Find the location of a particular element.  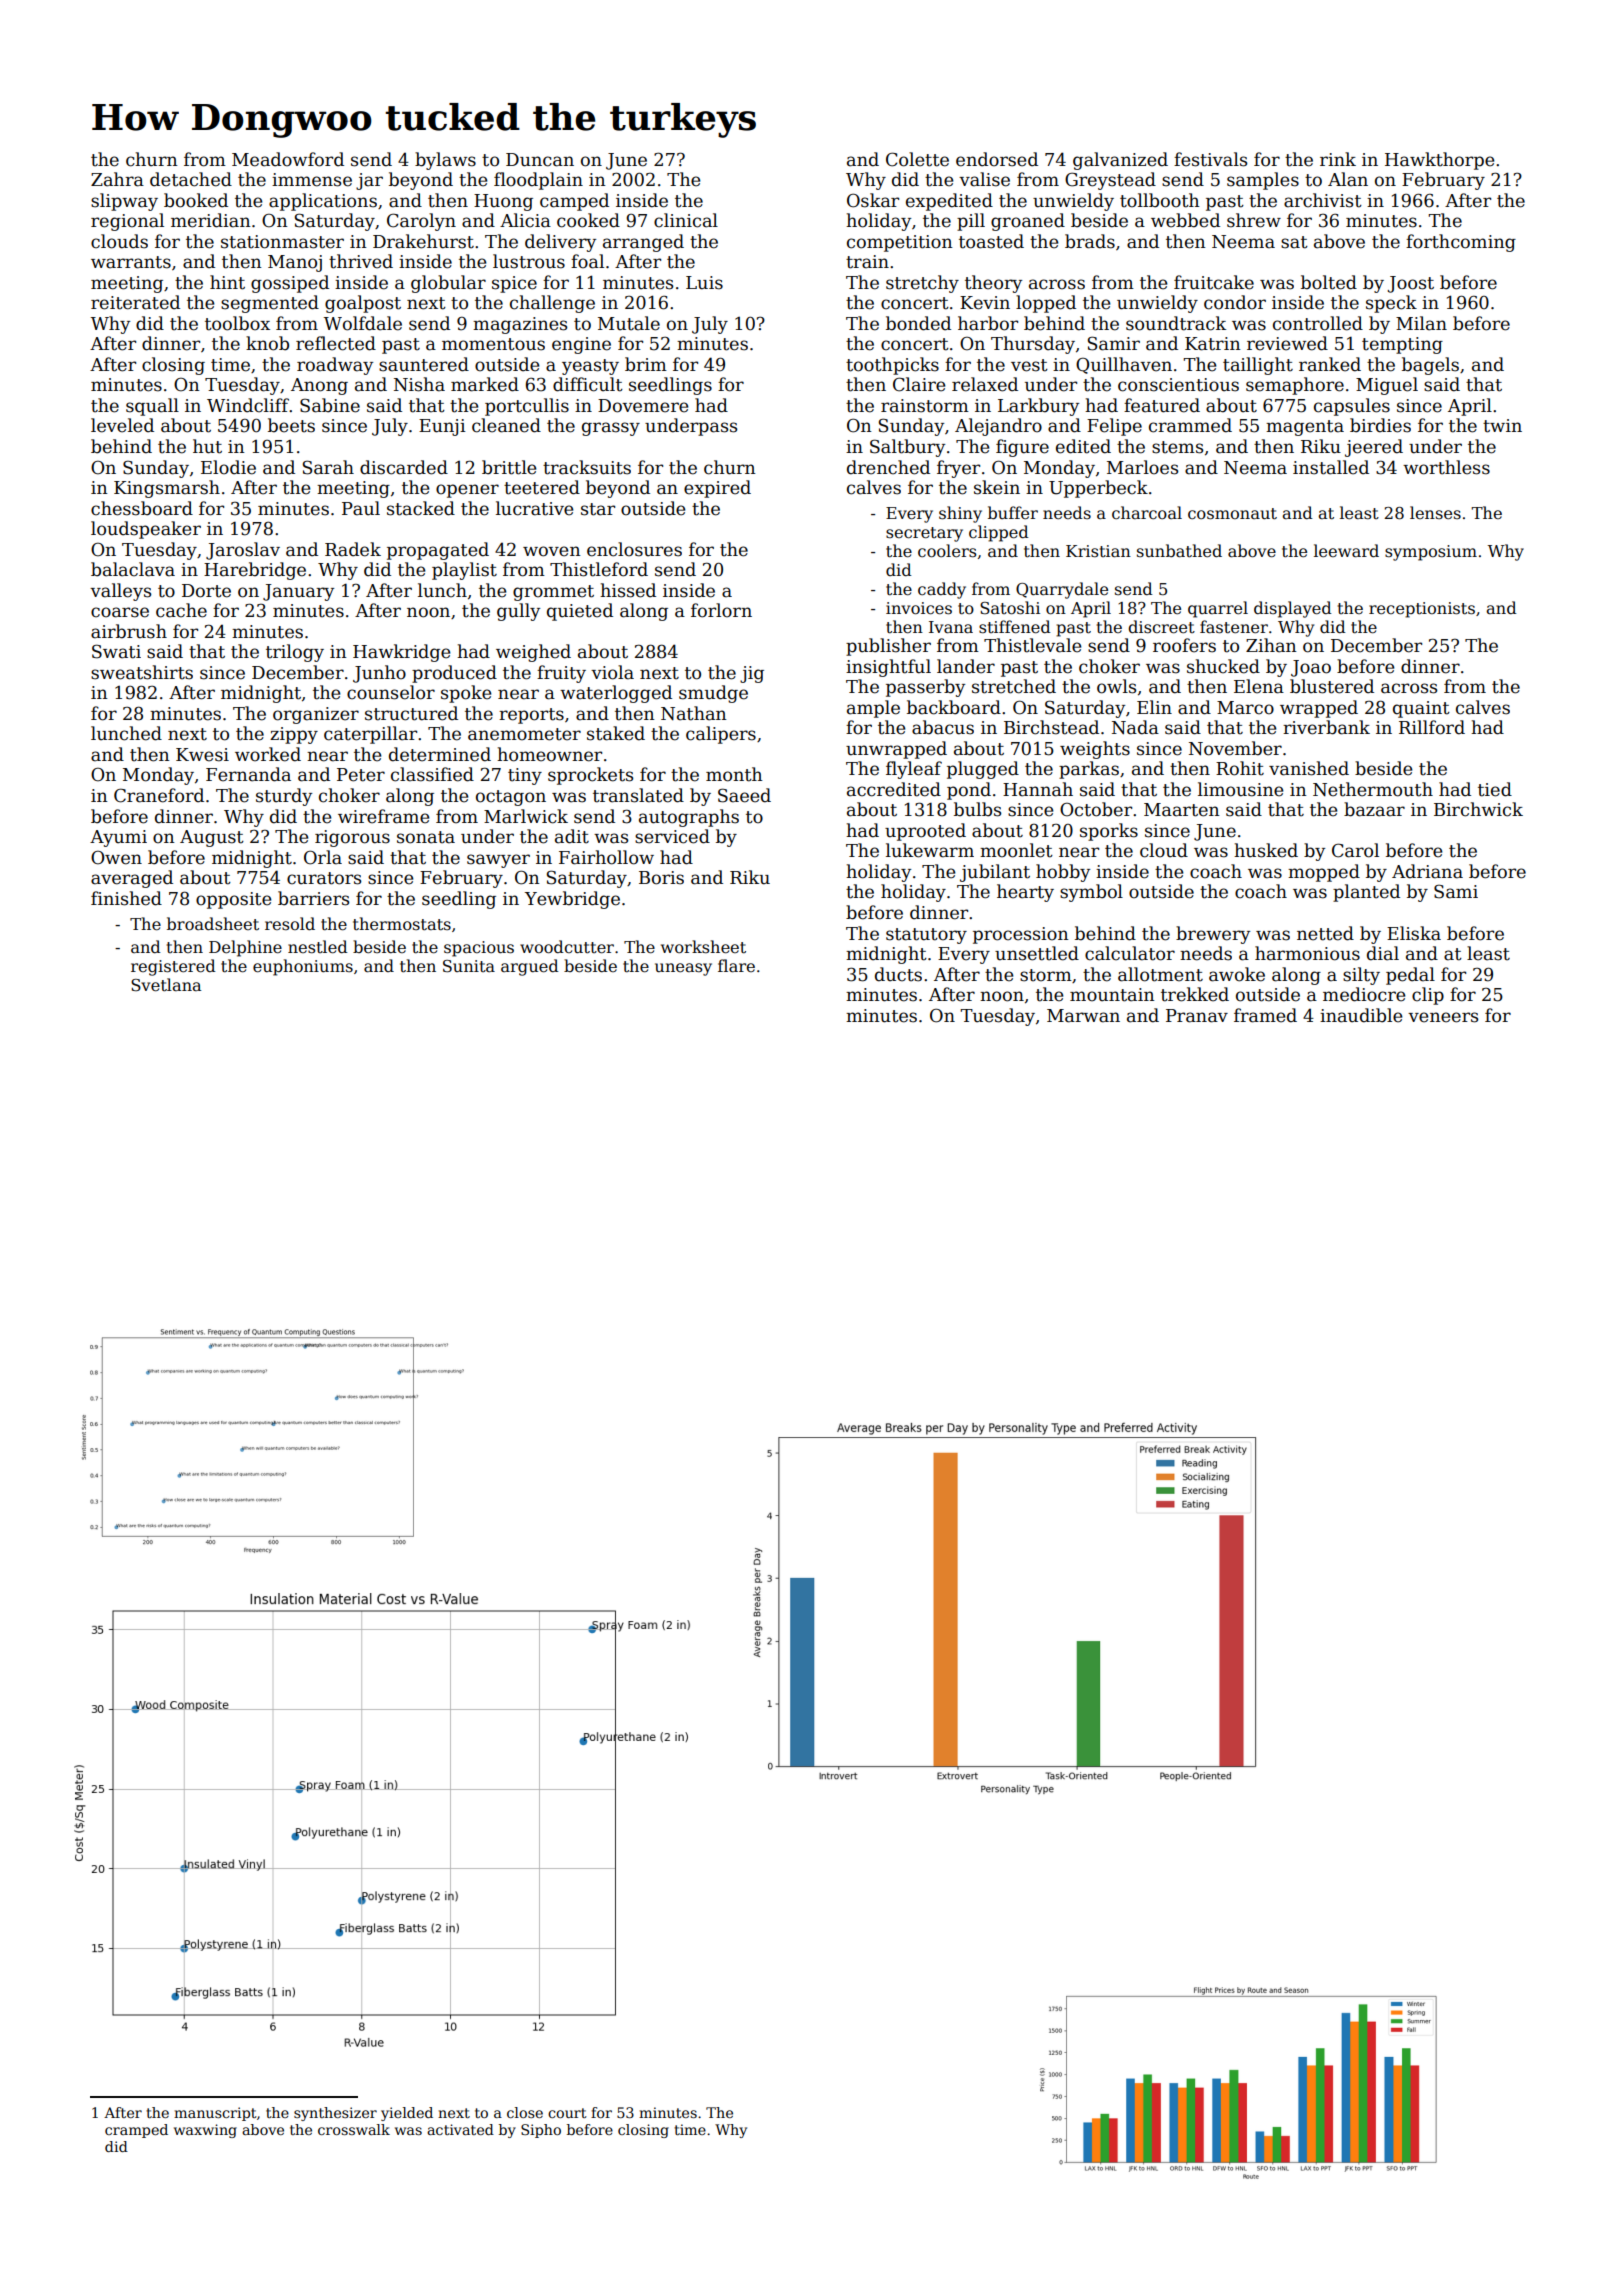

waxwing is located at coordinates (205, 2131).
